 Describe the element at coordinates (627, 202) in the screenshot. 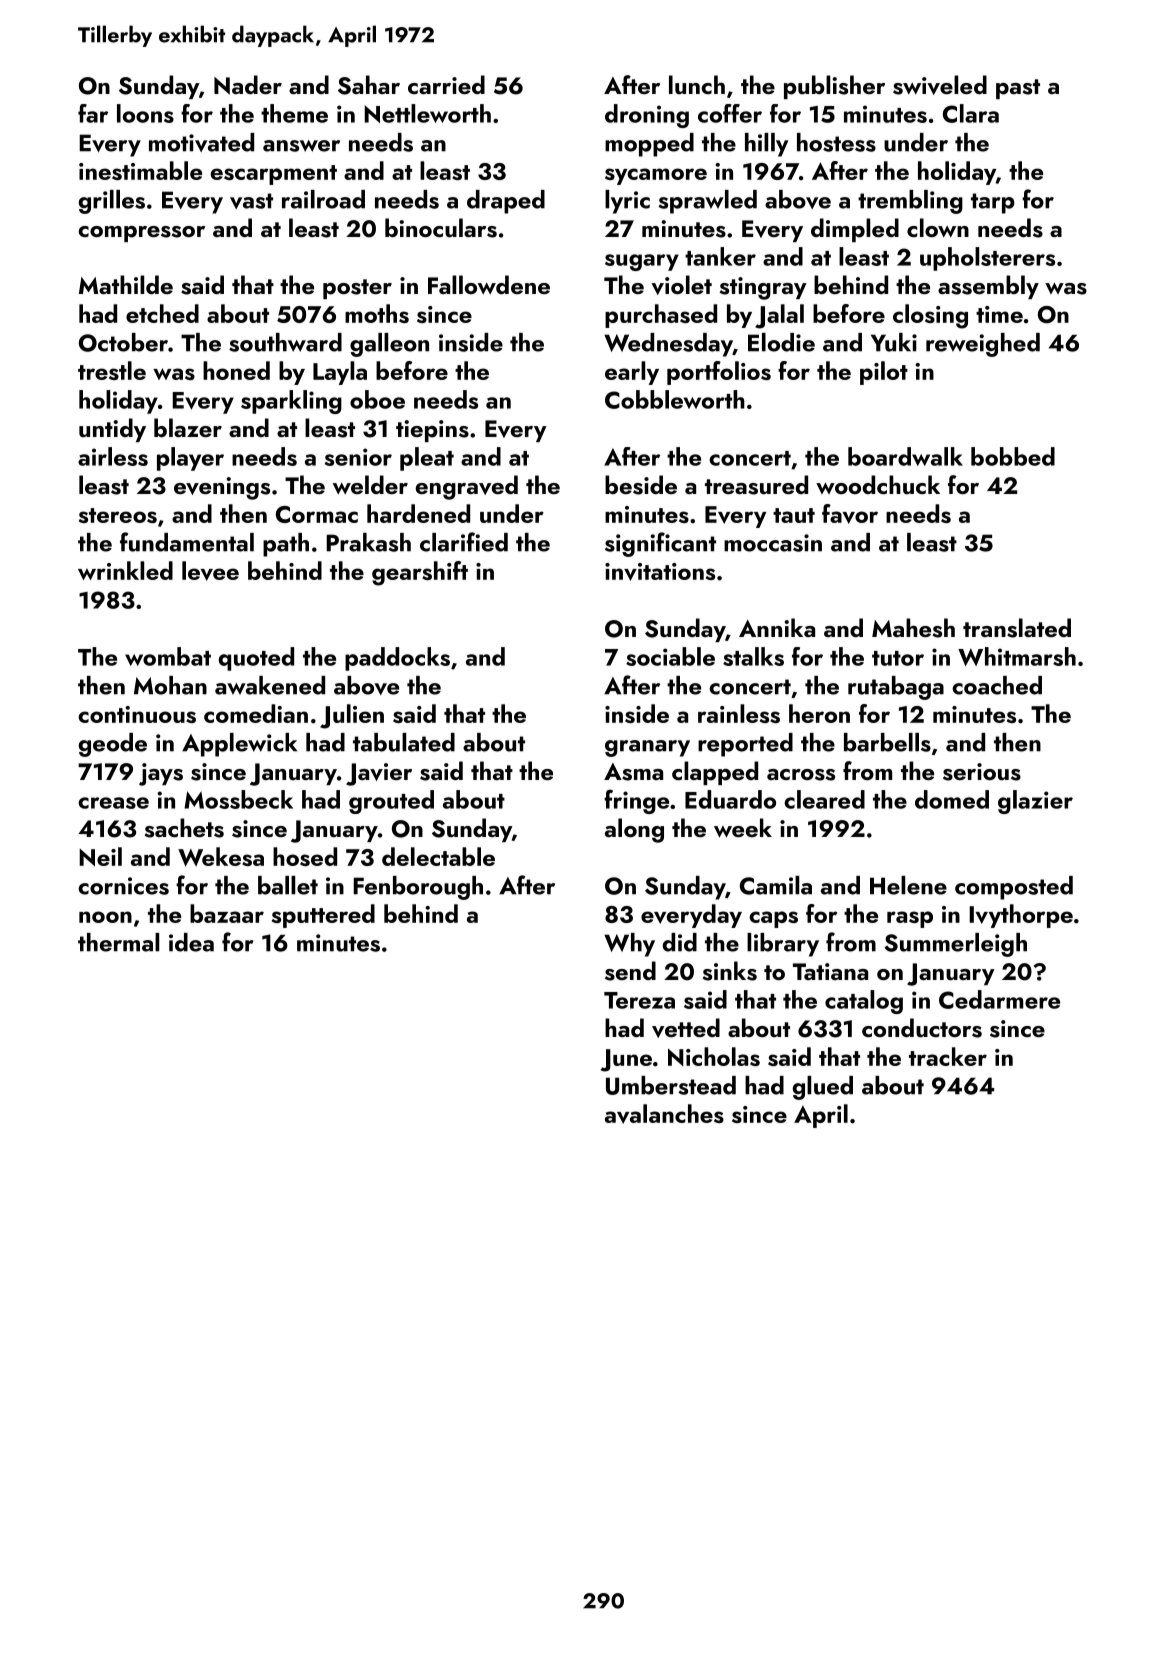

I see `lyric` at that location.
